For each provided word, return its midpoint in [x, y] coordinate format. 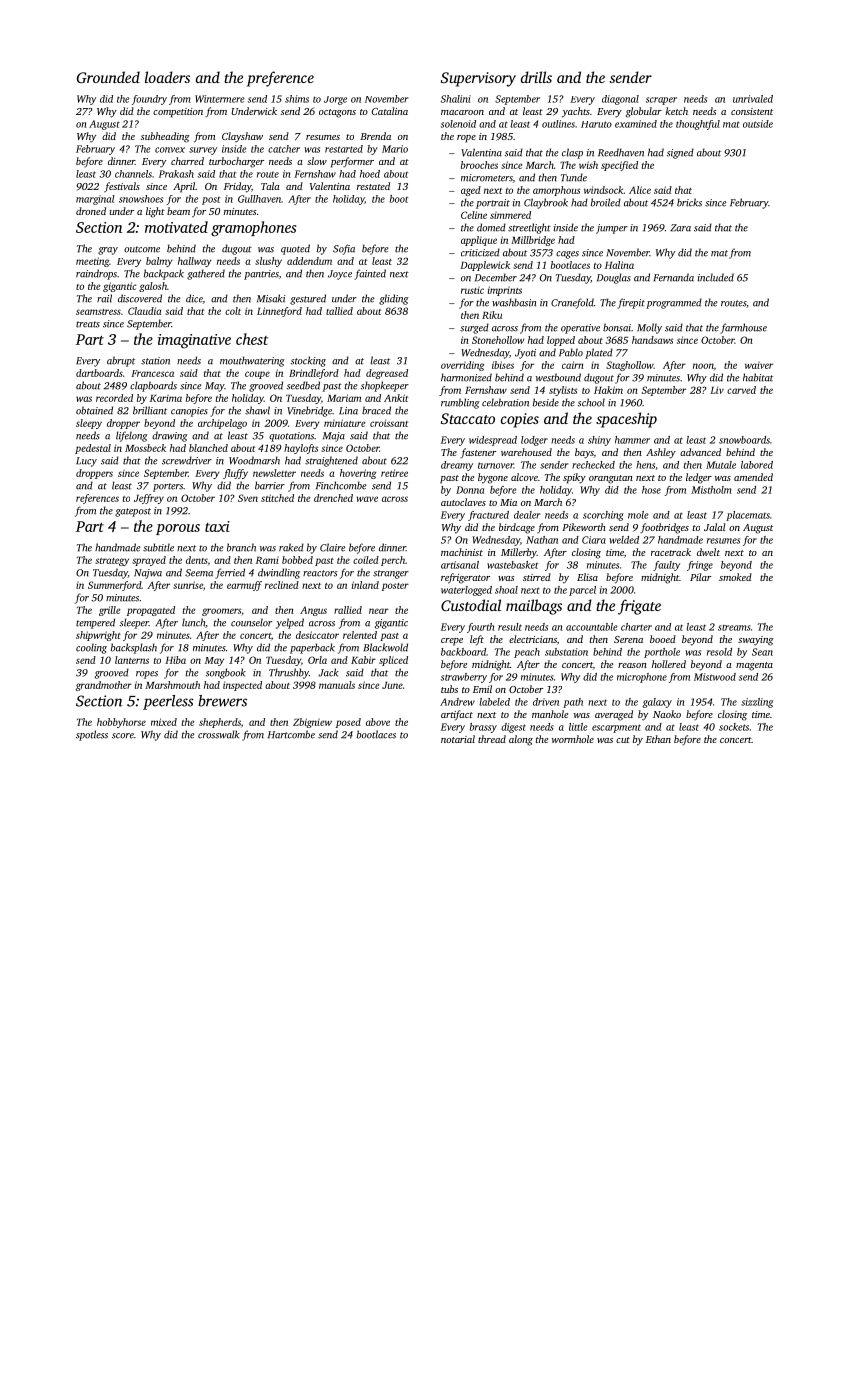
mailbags [534, 607]
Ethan [658, 739]
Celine [474, 215]
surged [474, 328]
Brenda [375, 136]
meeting [92, 262]
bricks [689, 202]
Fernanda [674, 277]
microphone [642, 678]
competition [178, 113]
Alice [640, 190]
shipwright [98, 636]
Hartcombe [291, 734]
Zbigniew [312, 723]
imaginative [194, 341]
